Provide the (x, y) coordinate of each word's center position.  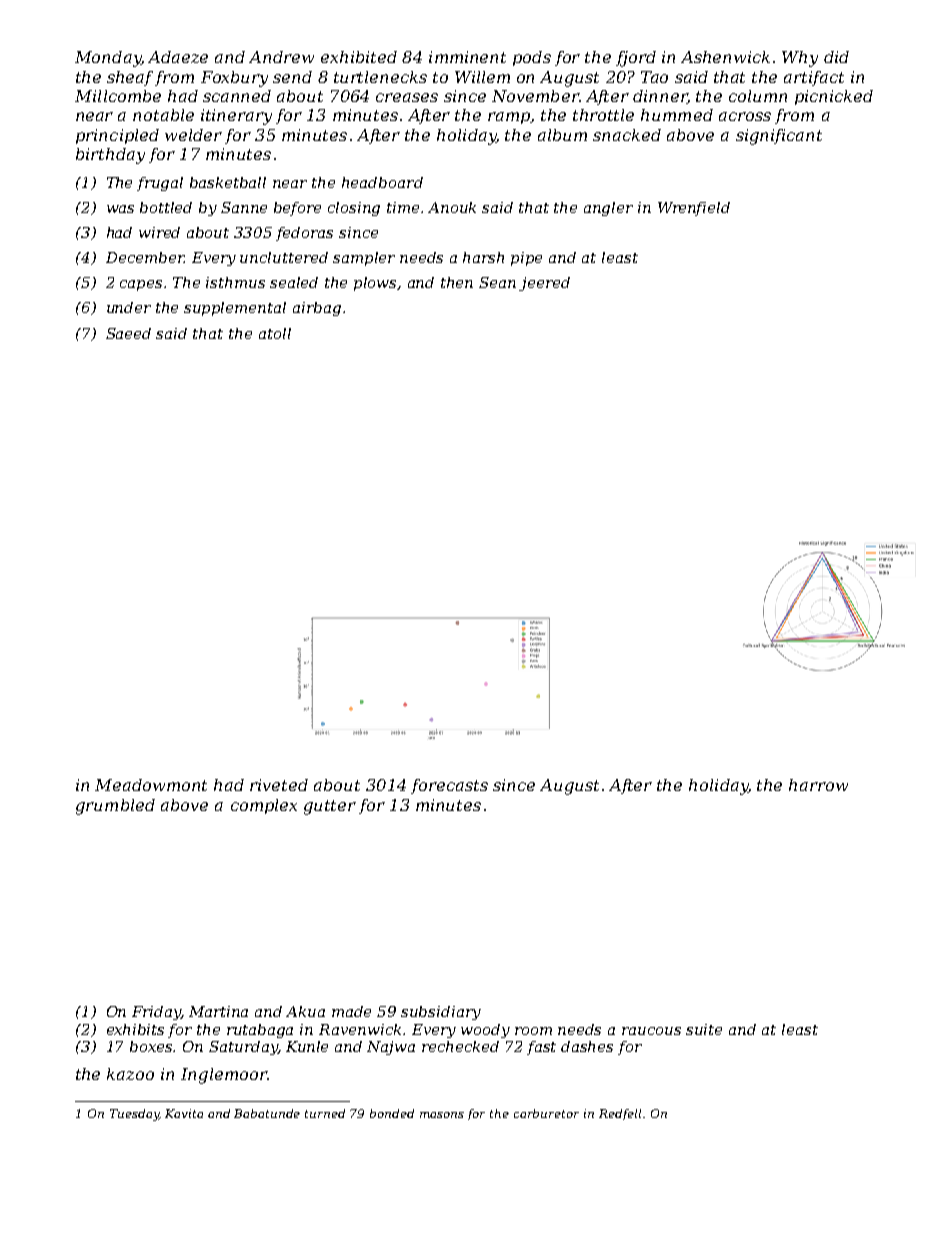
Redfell (620, 1114)
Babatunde (267, 1113)
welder (193, 135)
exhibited (359, 57)
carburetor (546, 1113)
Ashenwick (725, 57)
